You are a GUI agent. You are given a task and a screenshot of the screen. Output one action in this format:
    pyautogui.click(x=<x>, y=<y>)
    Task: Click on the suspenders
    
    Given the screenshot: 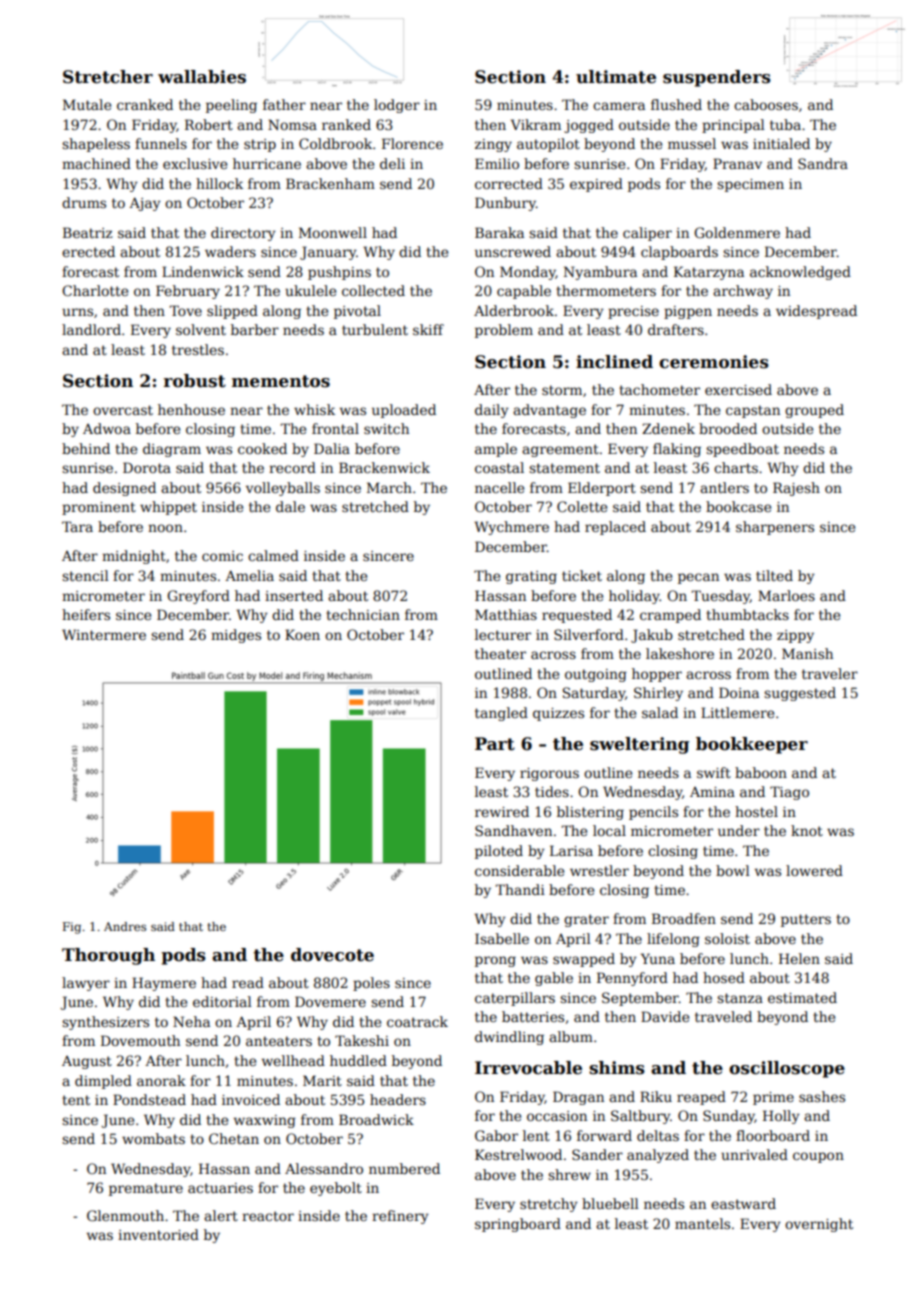 What is the action you would take?
    pyautogui.click(x=717, y=78)
